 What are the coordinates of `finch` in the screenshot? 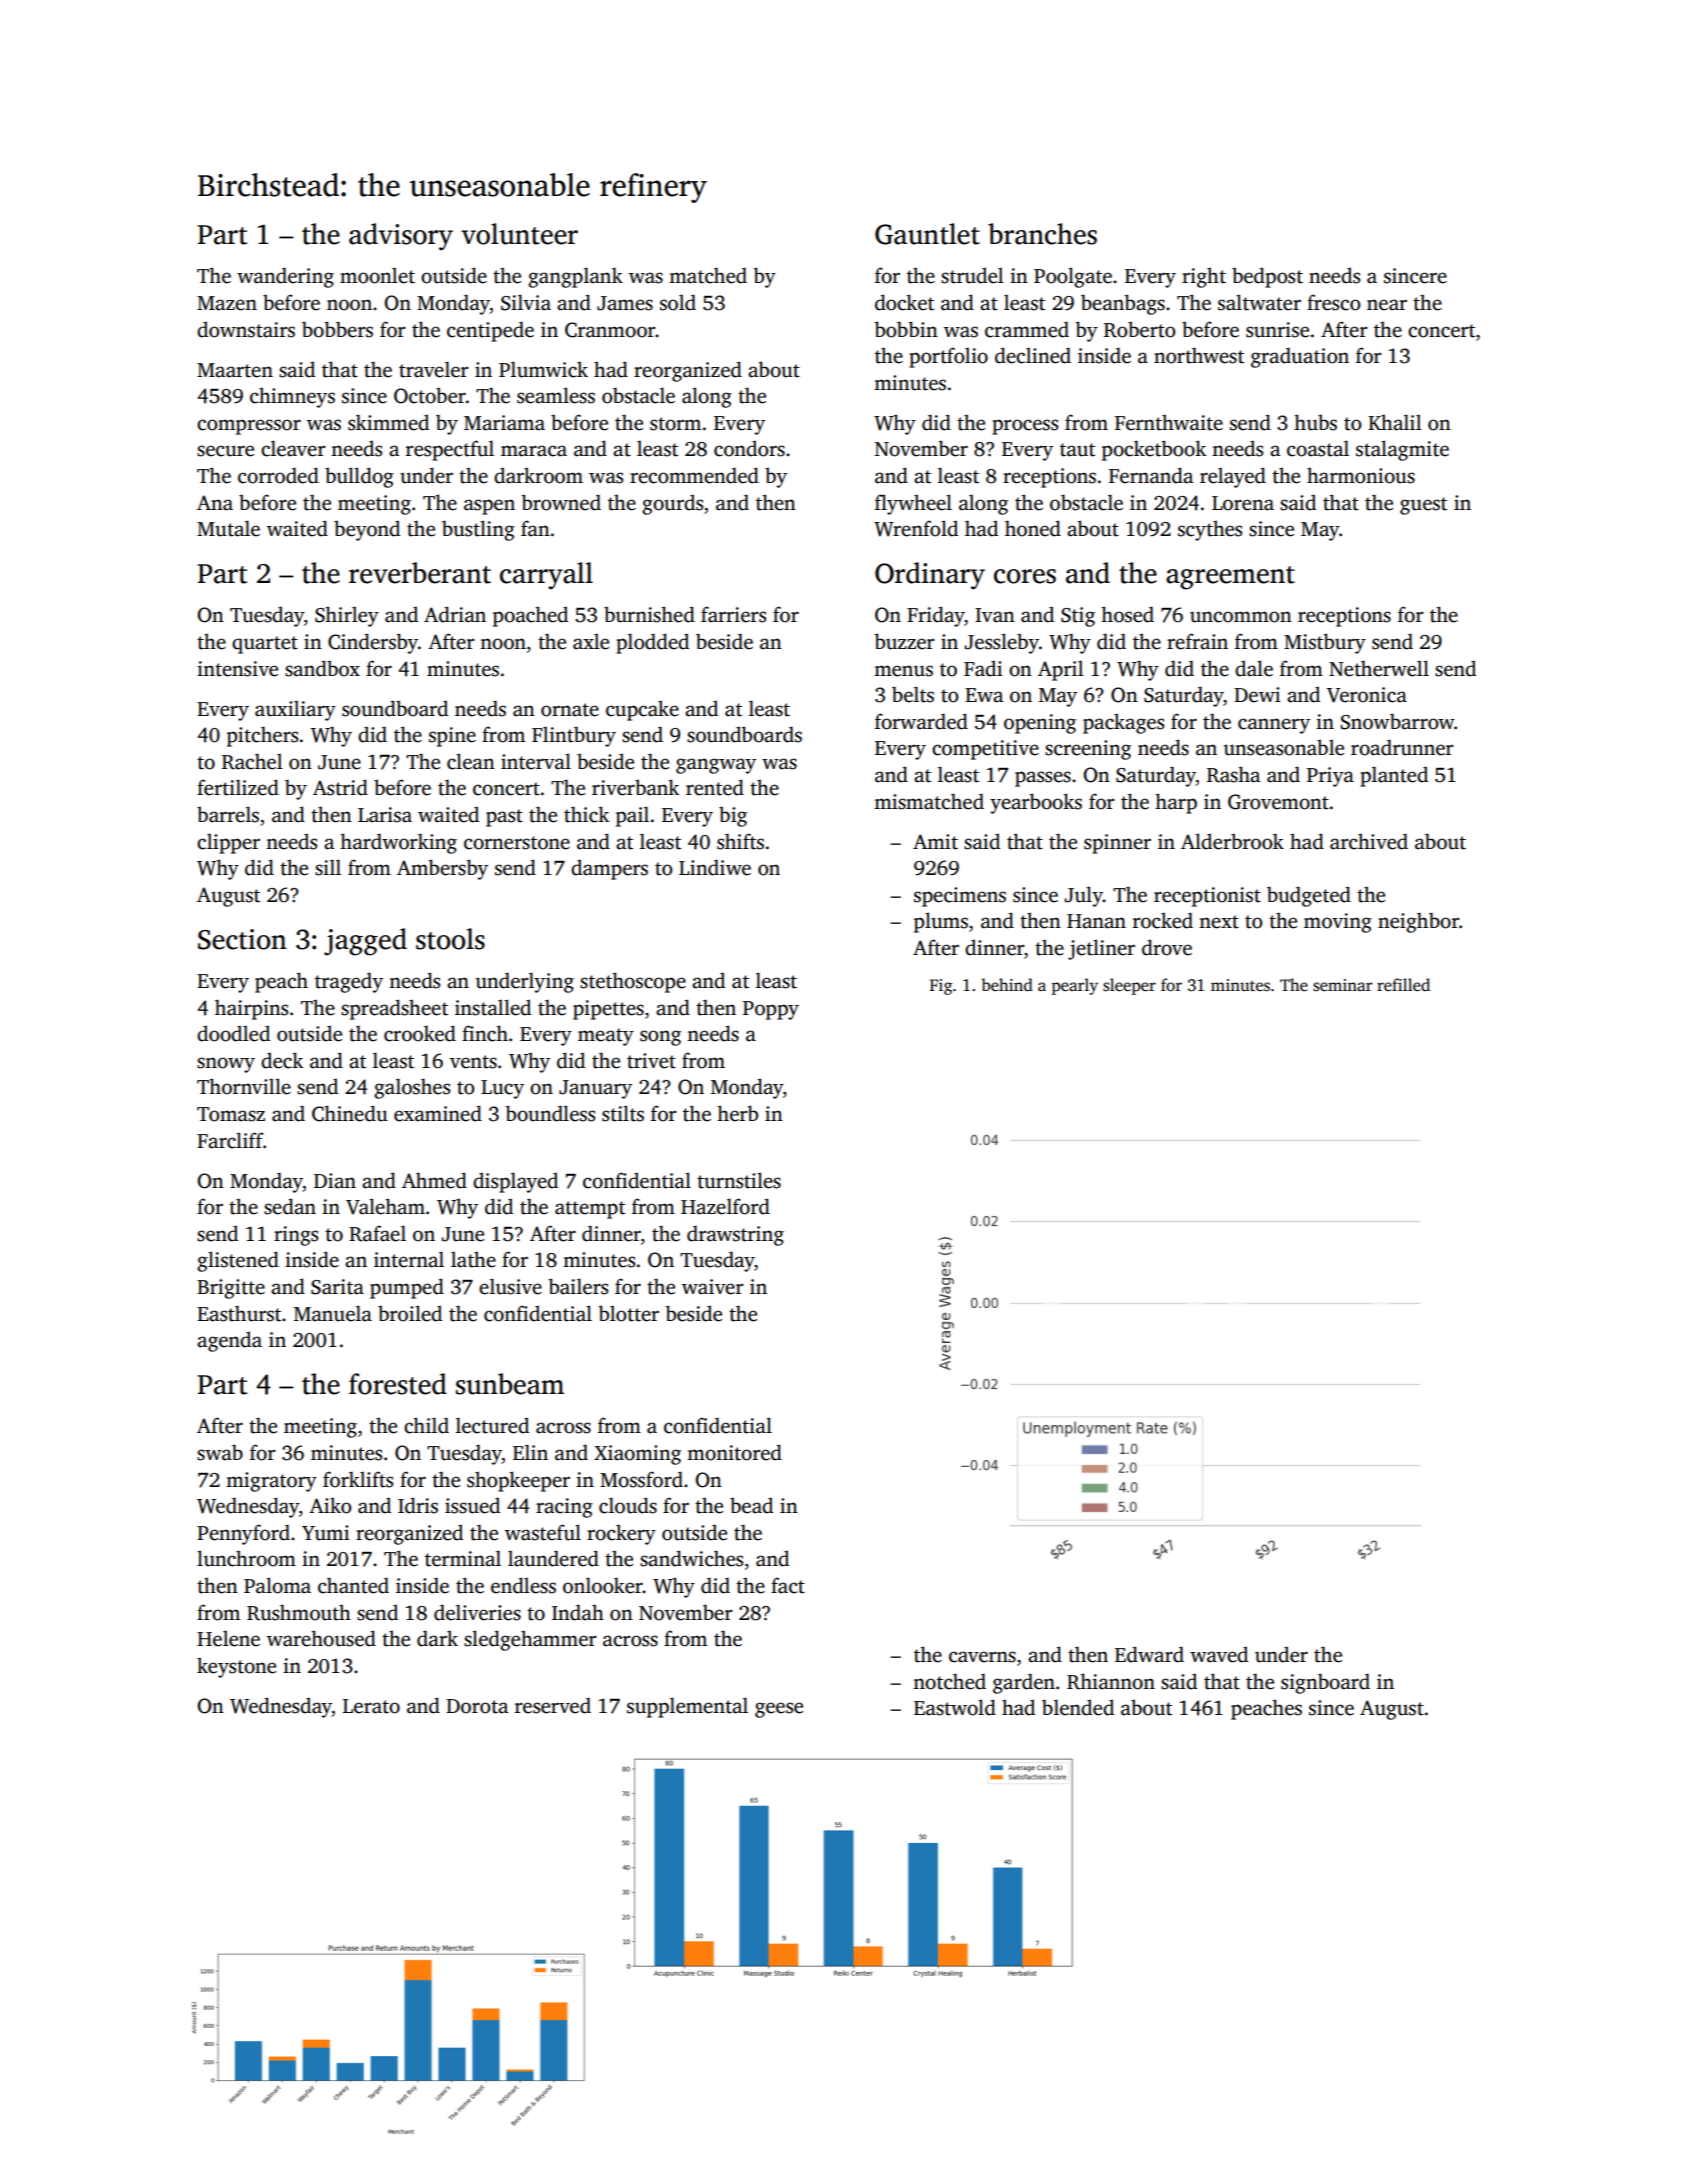 It's located at (485, 1033).
